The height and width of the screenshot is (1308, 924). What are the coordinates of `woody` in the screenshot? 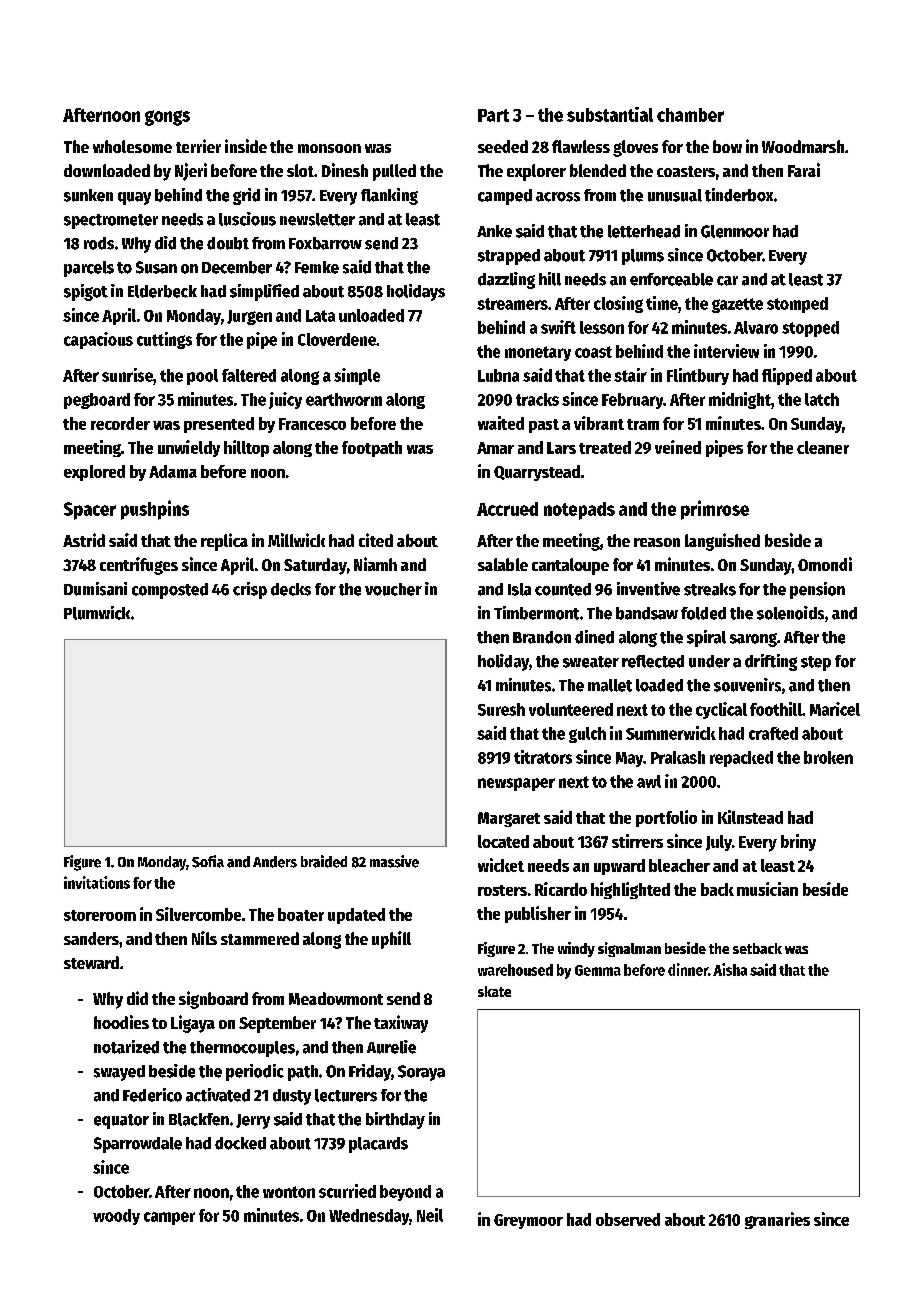 It's located at (116, 1217).
